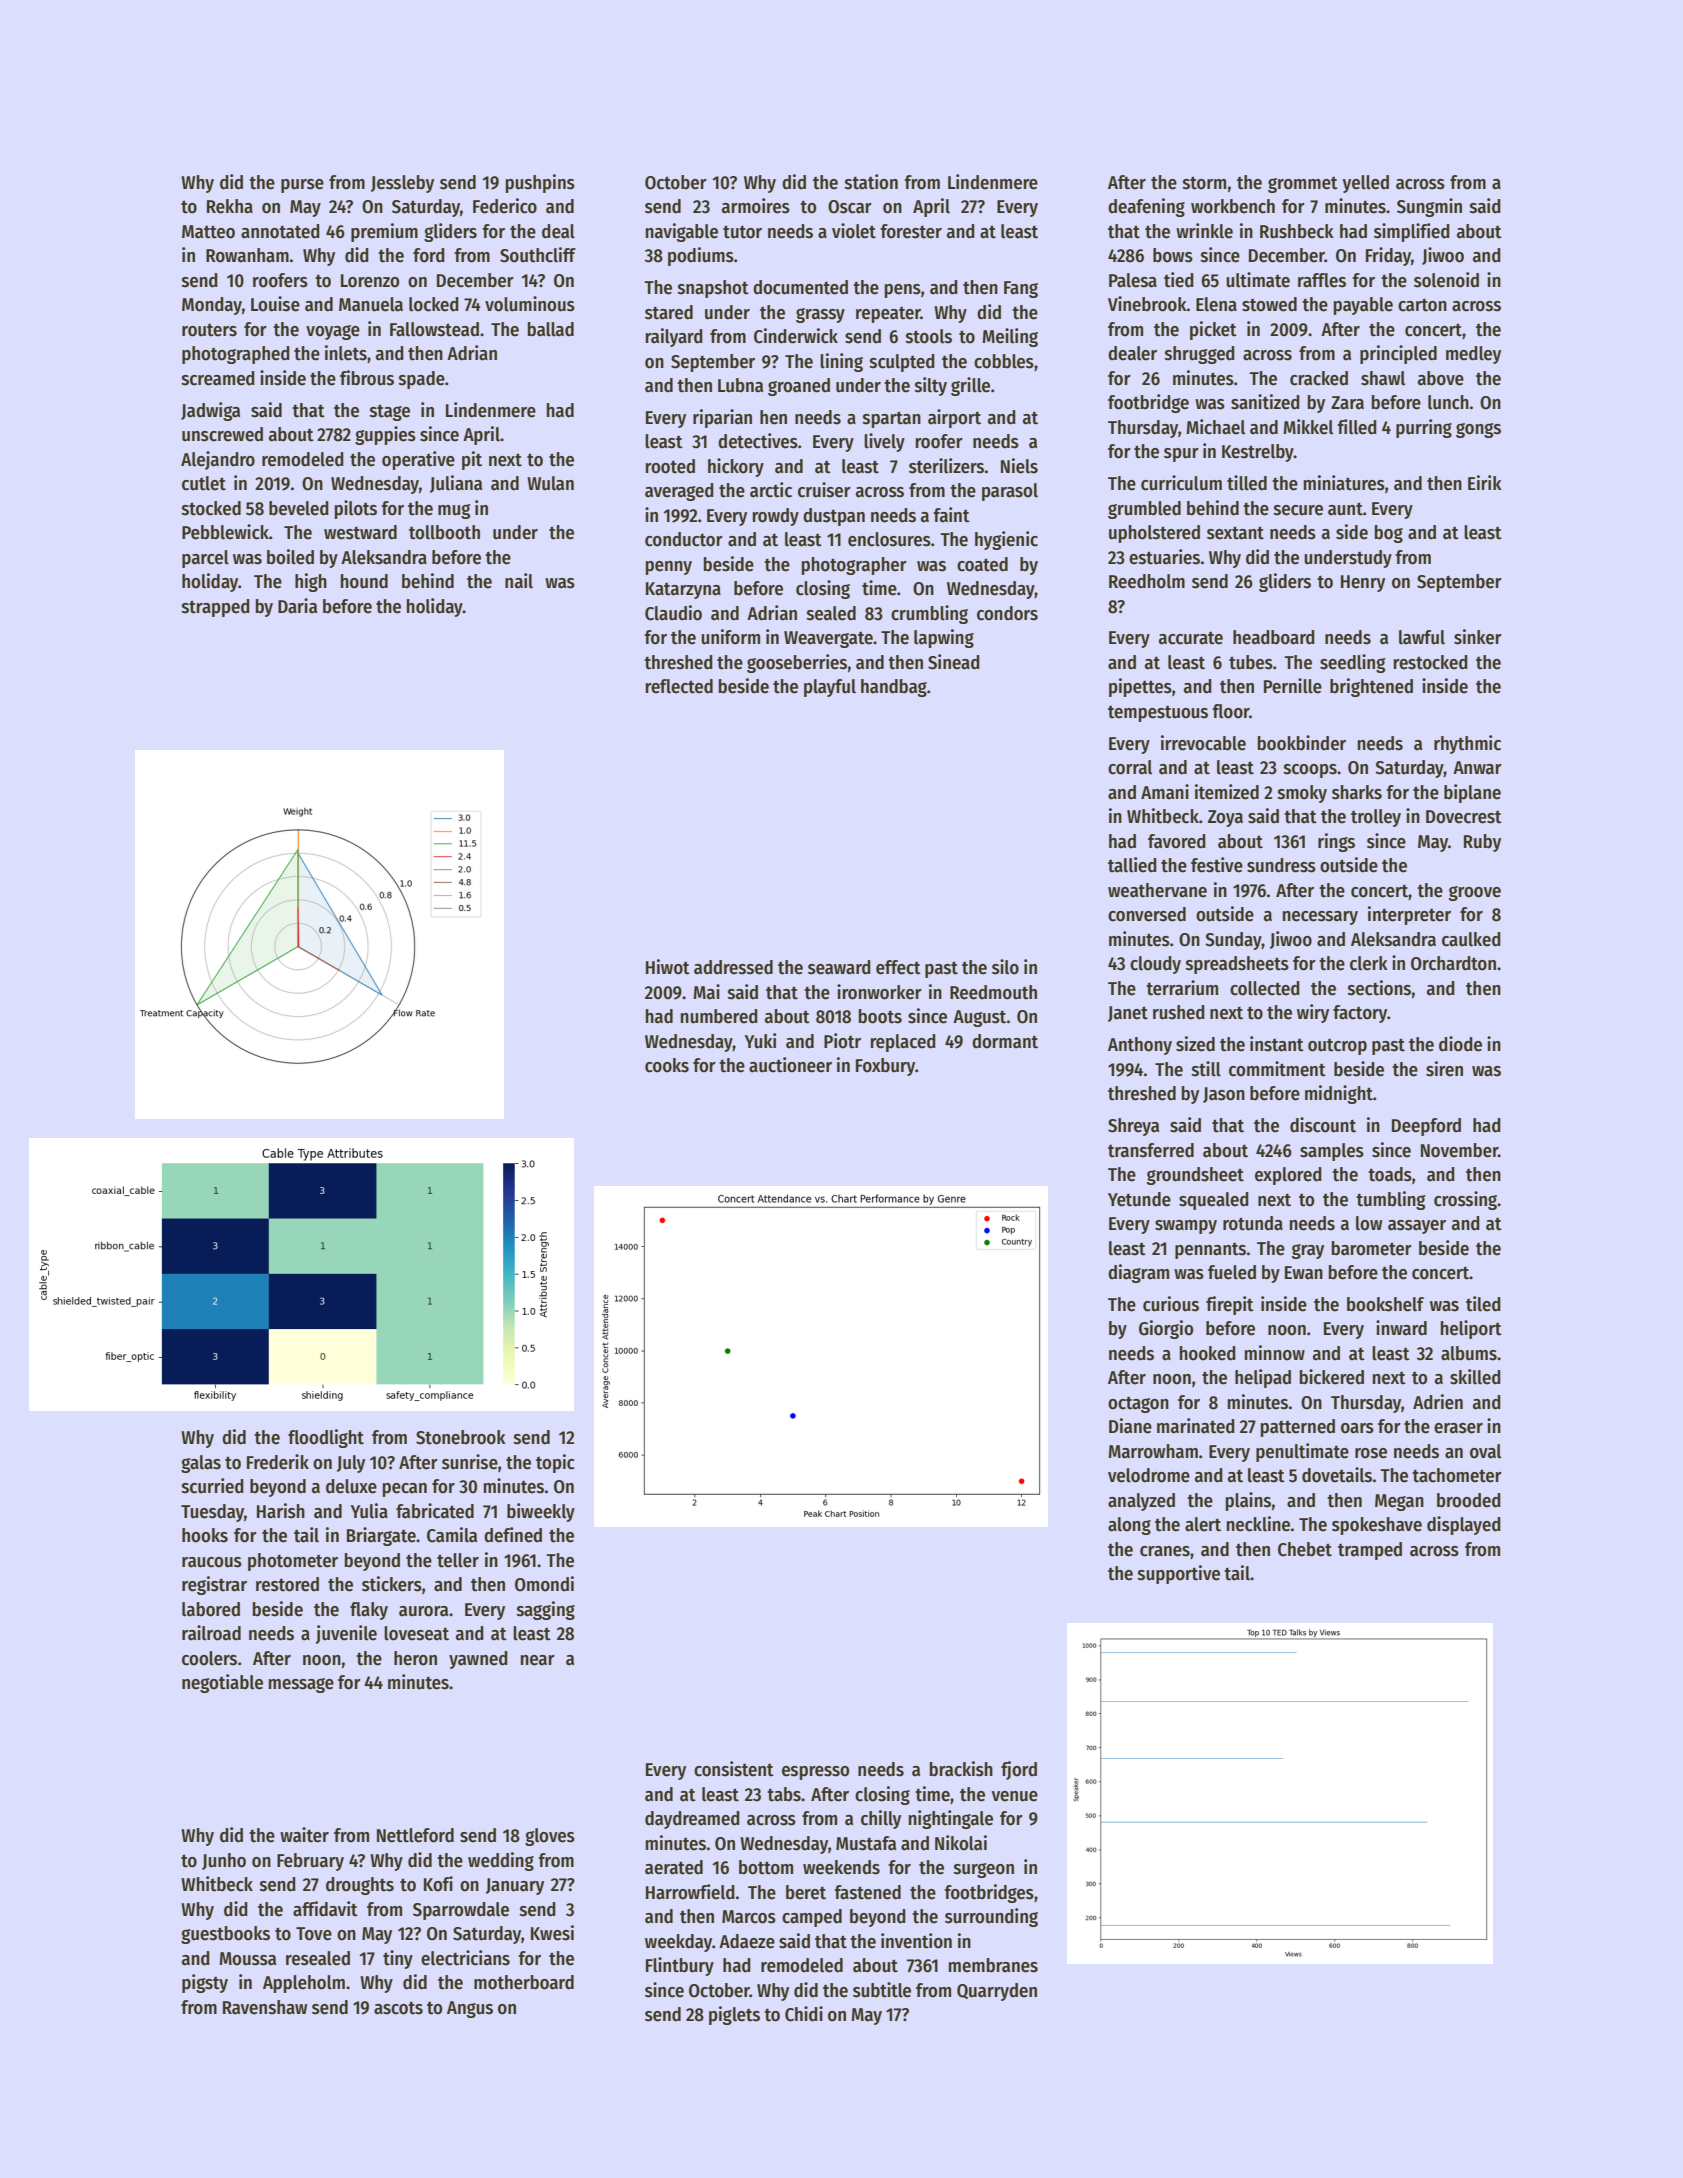 Image resolution: width=1683 pixels, height=2178 pixels. What do you see at coordinates (302, 186) in the page?
I see `purse` at bounding box center [302, 186].
